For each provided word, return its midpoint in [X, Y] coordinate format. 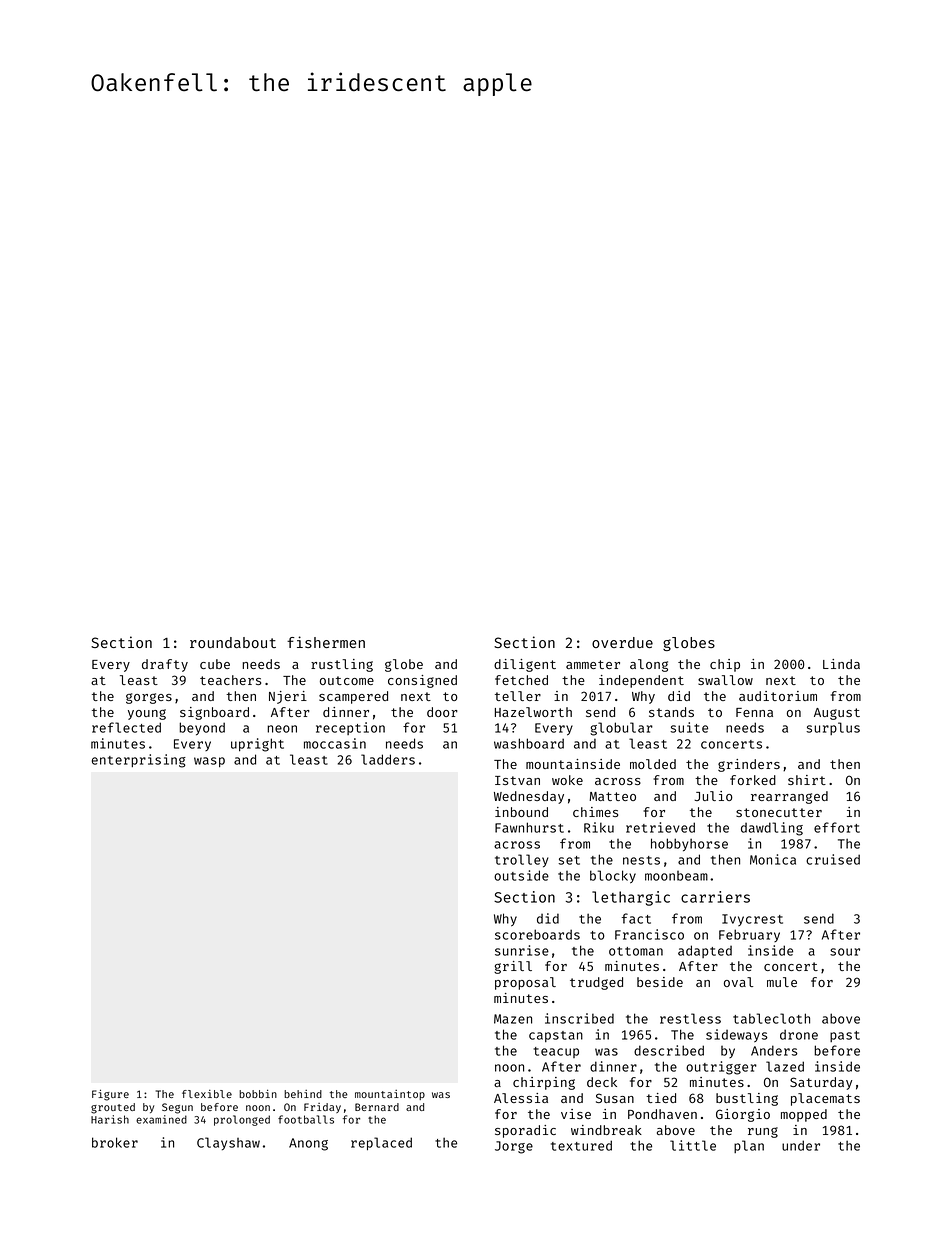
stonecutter [779, 812]
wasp [209, 762]
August [837, 714]
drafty [165, 665]
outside [521, 875]
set [569, 860]
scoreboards [537, 934]
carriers [715, 897]
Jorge [514, 1147]
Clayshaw [228, 1143]
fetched [521, 680]
